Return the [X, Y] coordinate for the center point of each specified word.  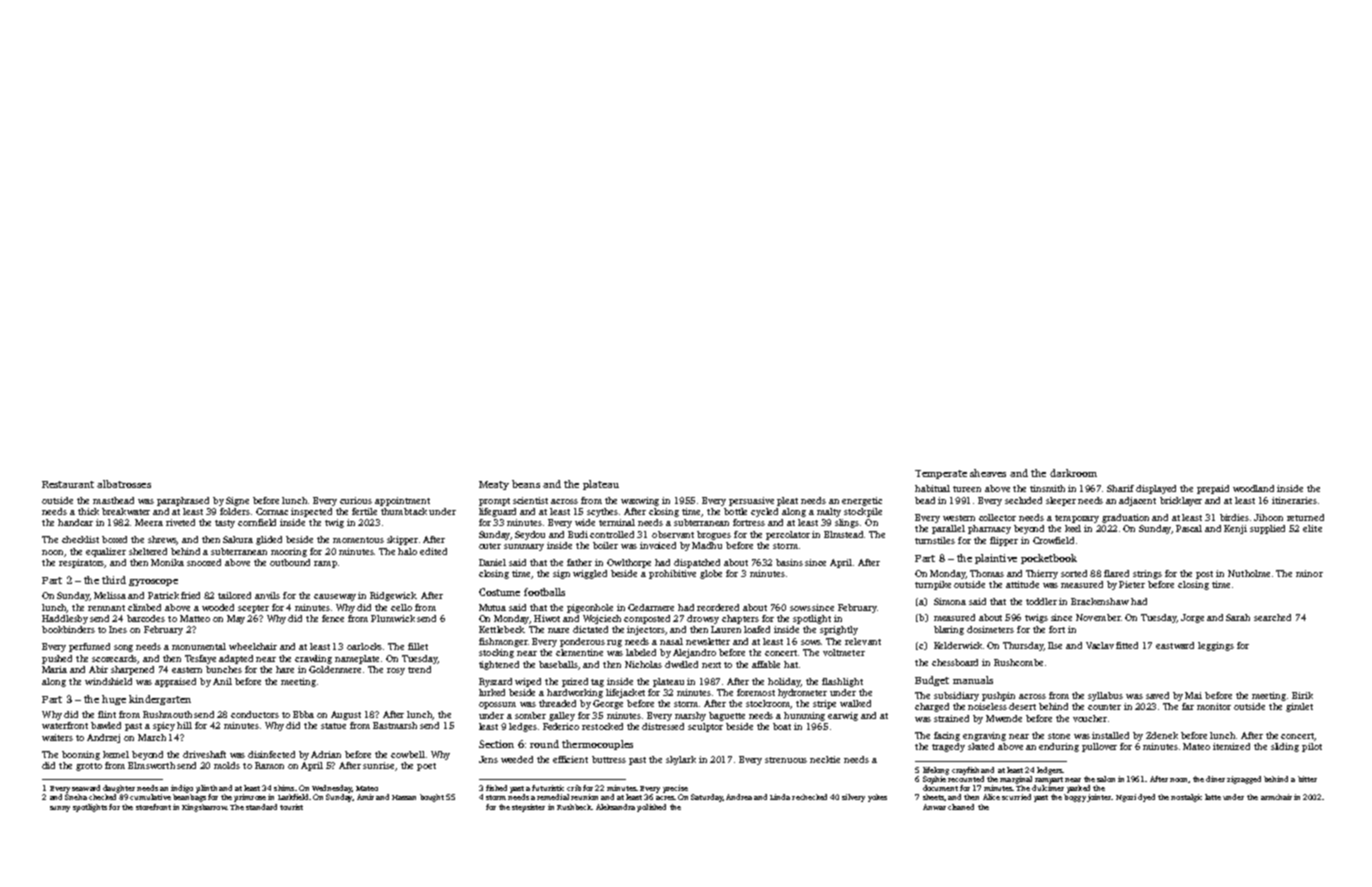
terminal [617, 522]
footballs [544, 592]
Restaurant [68, 484]
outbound [290, 562]
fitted [1127, 645]
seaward [86, 788]
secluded [1023, 500]
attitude [1022, 584]
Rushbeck [574, 807]
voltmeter [844, 652]
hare [285, 669]
